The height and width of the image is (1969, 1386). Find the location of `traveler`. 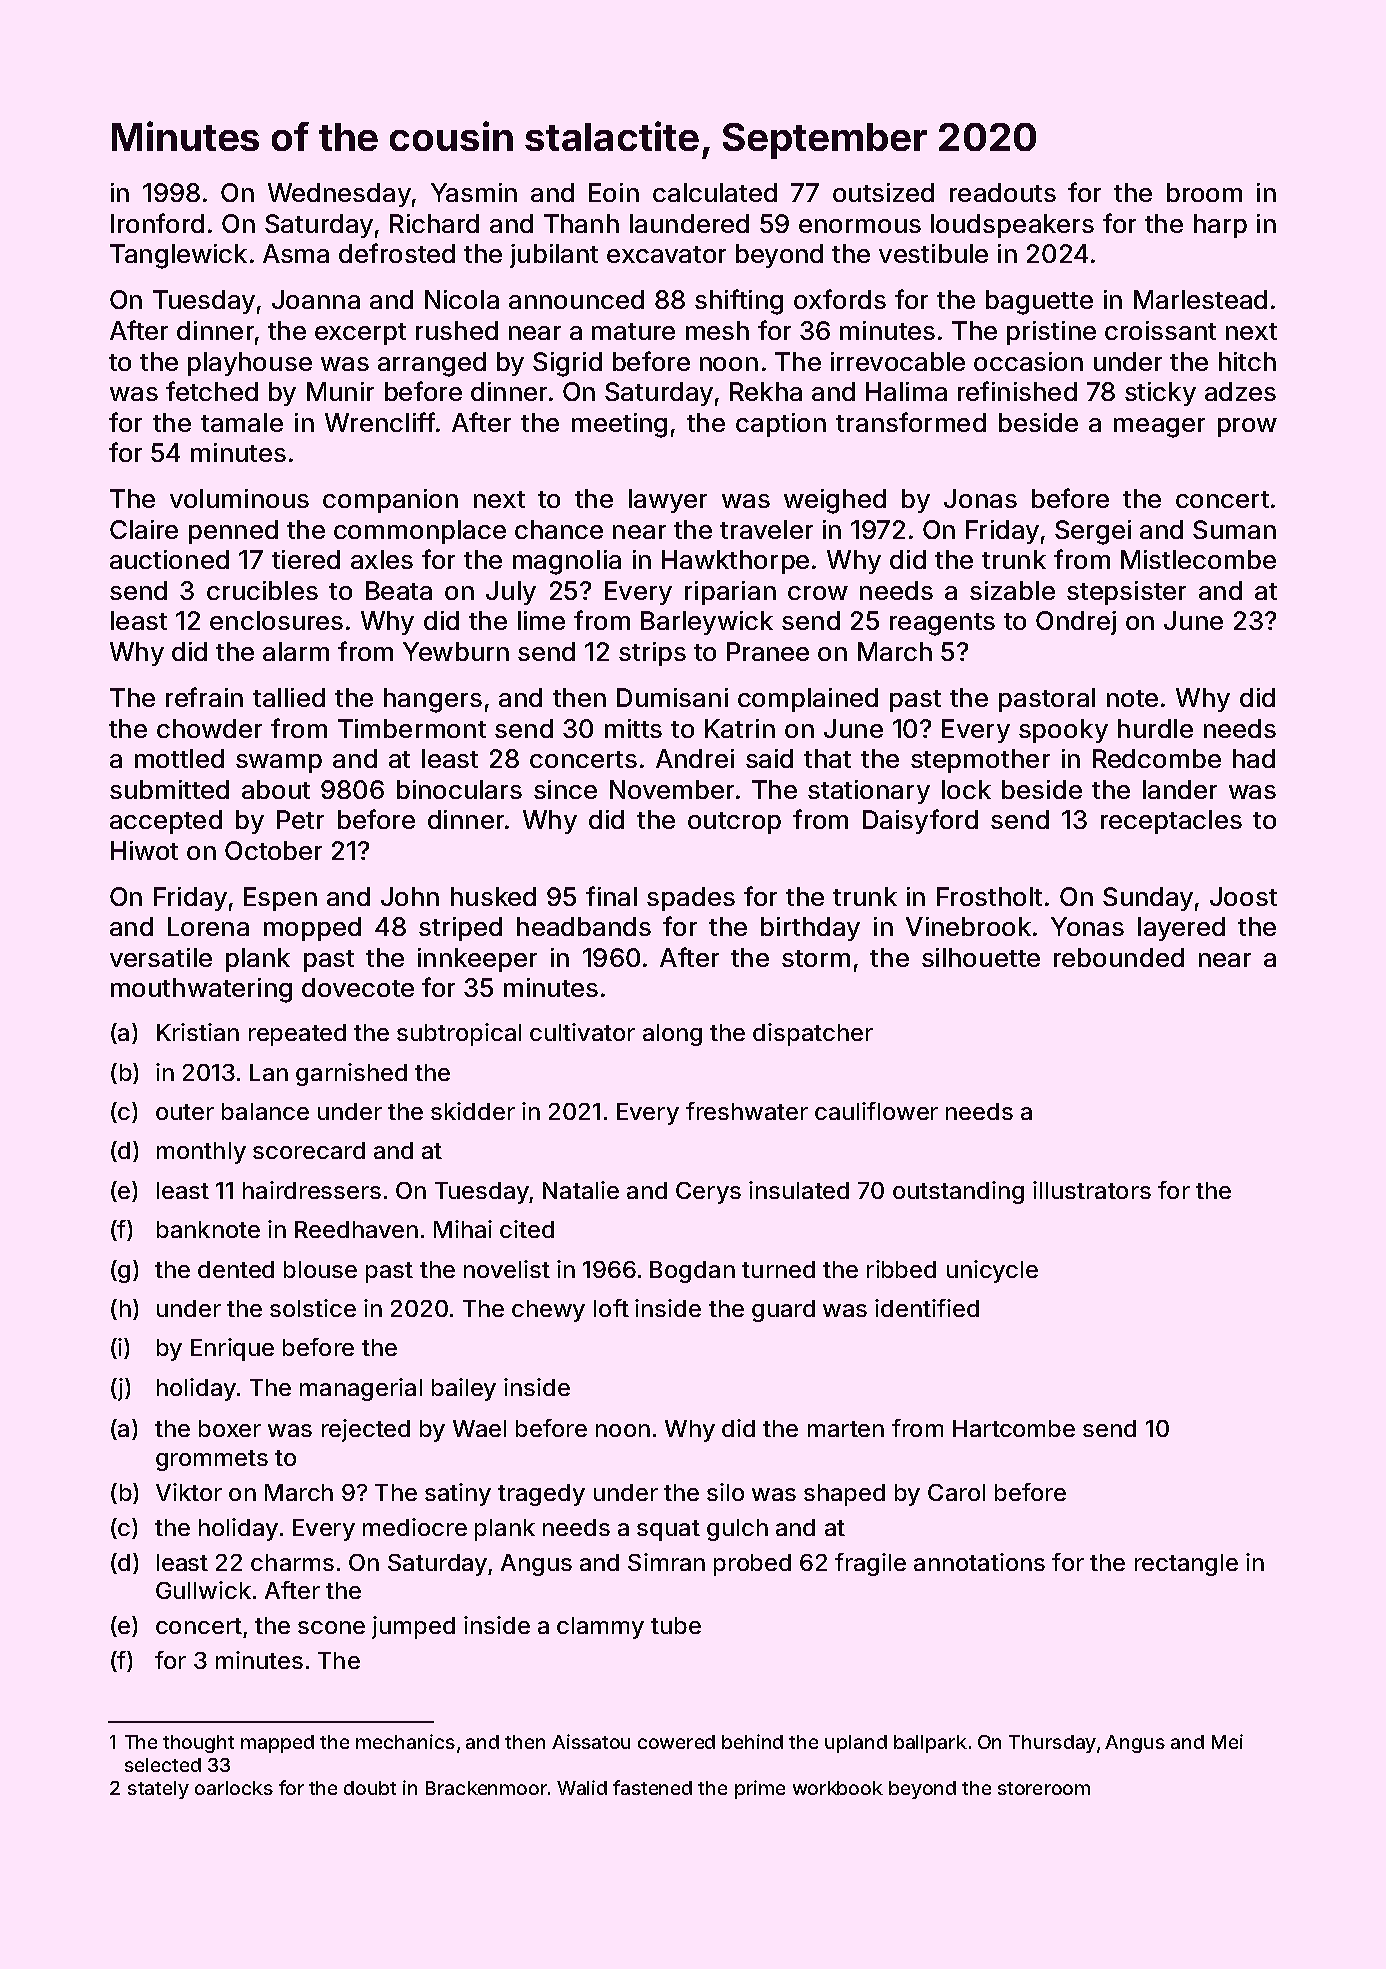

traveler is located at coordinates (766, 529).
